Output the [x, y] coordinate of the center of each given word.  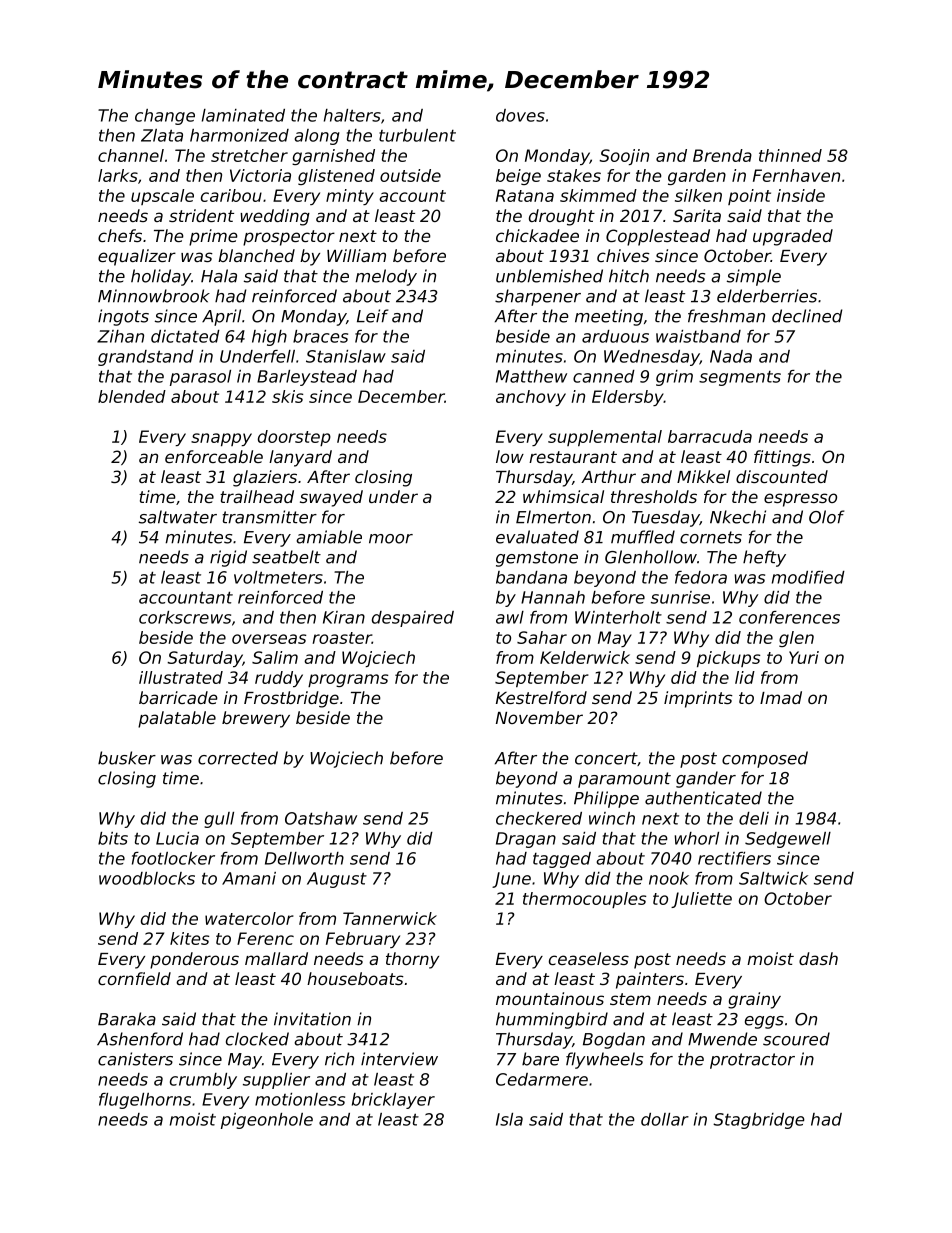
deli [754, 818]
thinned [790, 155]
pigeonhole [267, 1121]
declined [807, 316]
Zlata [162, 135]
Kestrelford [541, 697]
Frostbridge [291, 699]
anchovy [531, 398]
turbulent [417, 135]
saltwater [178, 517]
